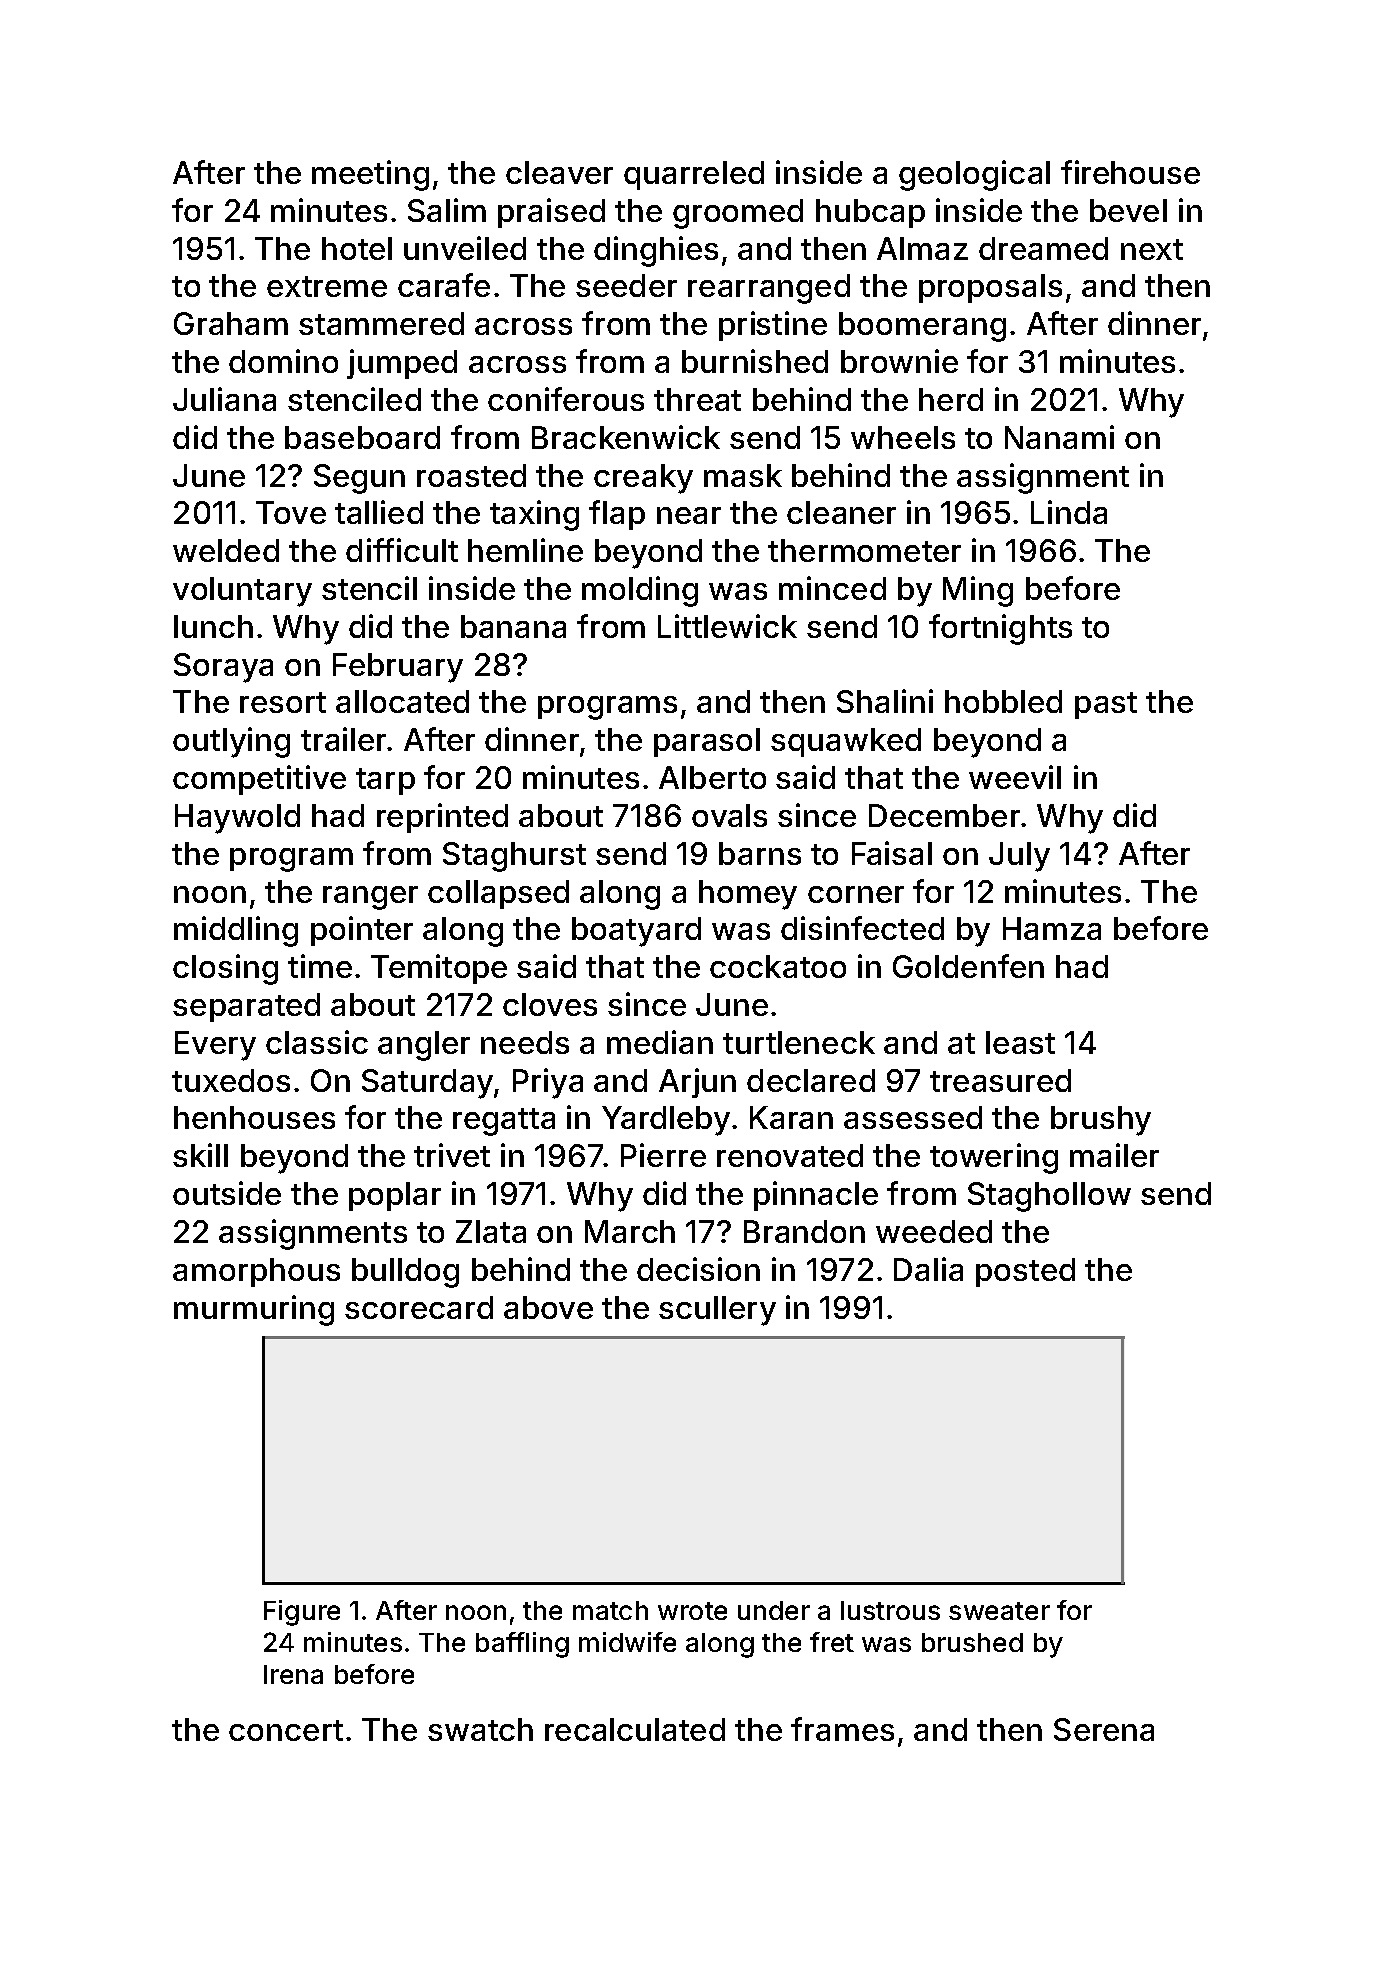 The width and height of the page is (1386, 1969). Describe the element at coordinates (498, 894) in the page. I see `collapsed` at that location.
